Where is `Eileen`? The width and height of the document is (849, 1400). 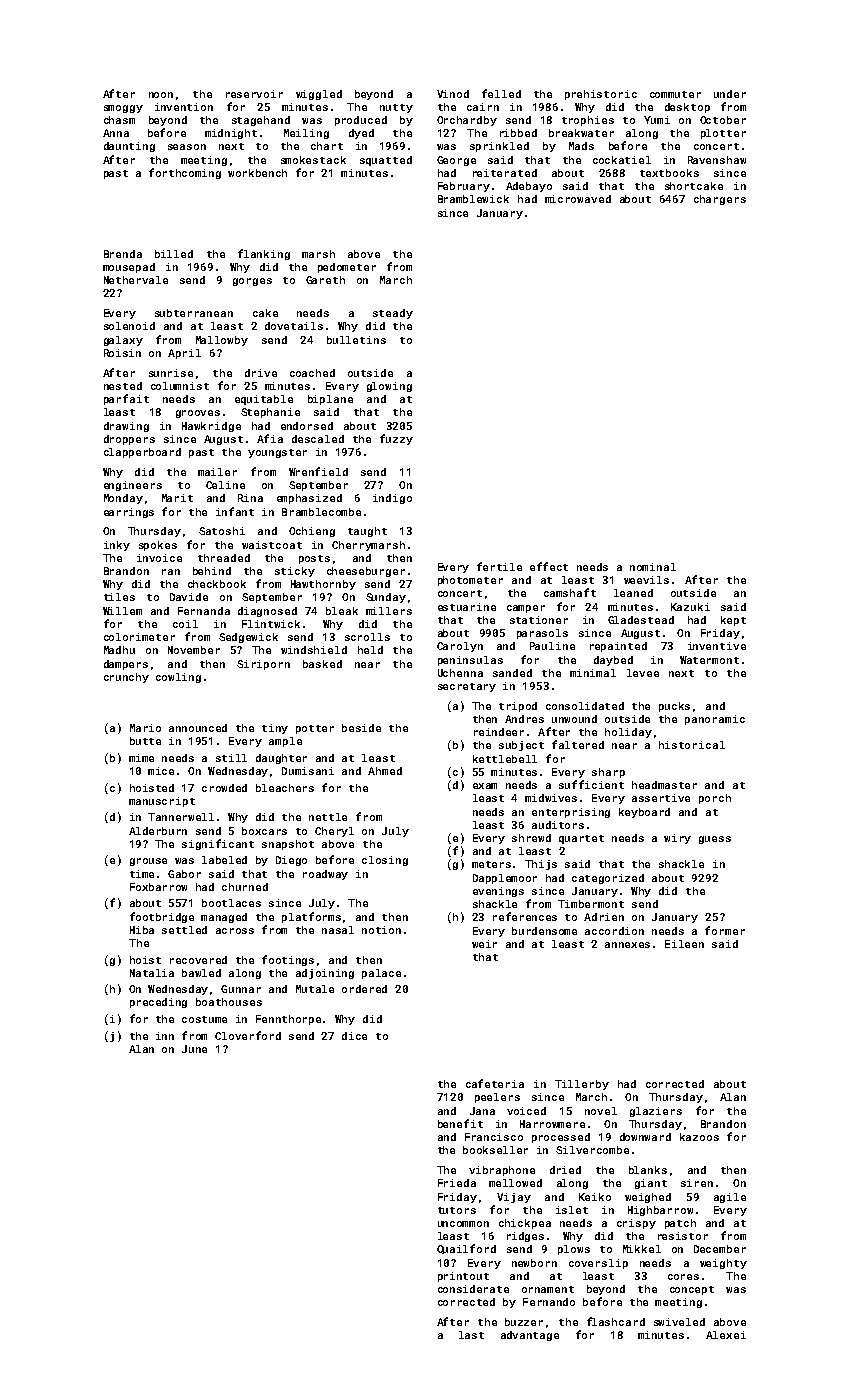 Eileen is located at coordinates (684, 944).
